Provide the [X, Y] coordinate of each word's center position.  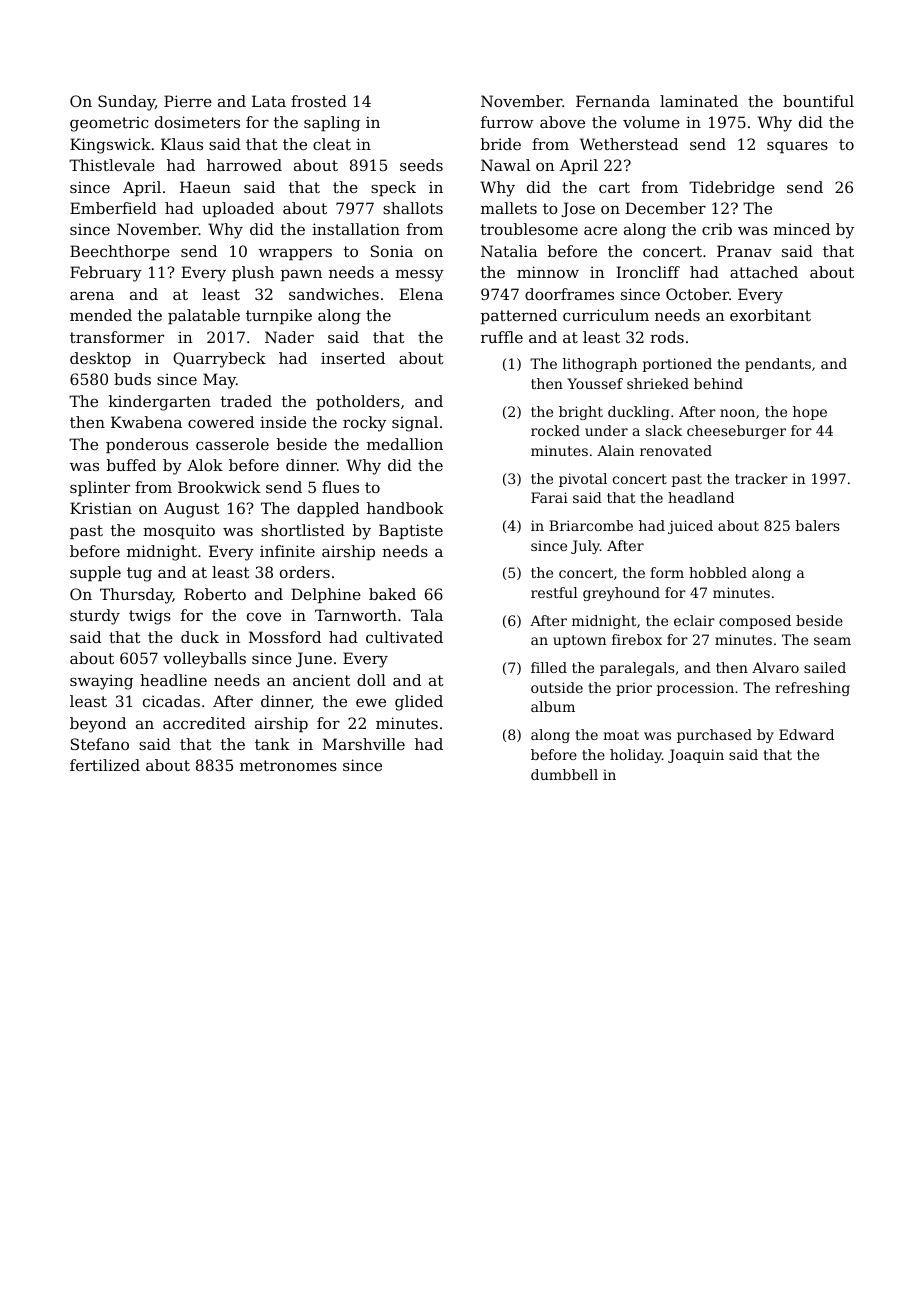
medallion [405, 444]
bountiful [818, 101]
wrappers [295, 254]
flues [340, 487]
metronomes [288, 765]
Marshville [364, 744]
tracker [761, 478]
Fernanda [613, 101]
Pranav [744, 251]
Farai [549, 497]
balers [818, 525]
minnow [548, 272]
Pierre [188, 101]
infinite [287, 551]
